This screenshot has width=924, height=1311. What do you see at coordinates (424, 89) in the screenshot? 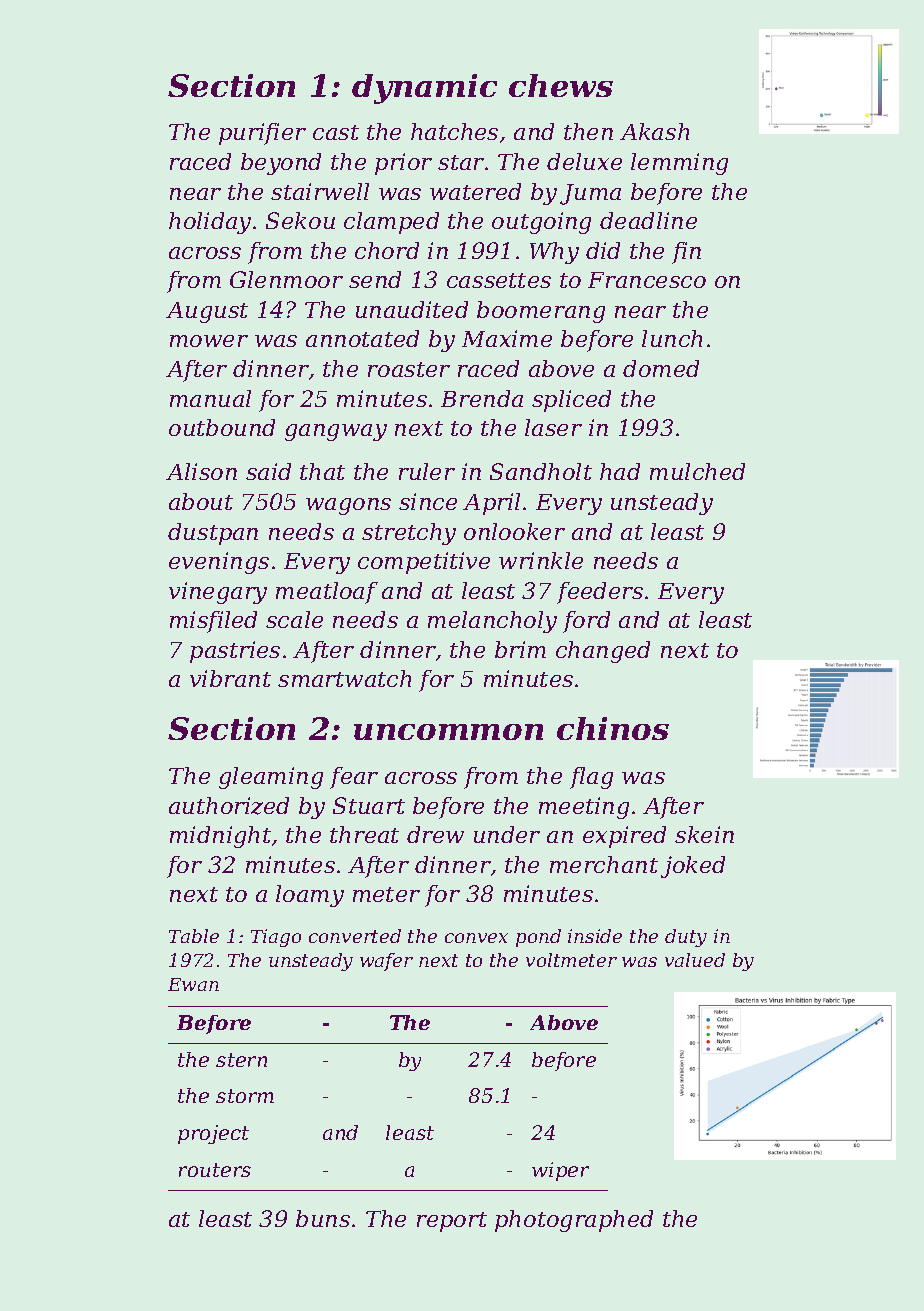
I see `dynamic` at bounding box center [424, 89].
